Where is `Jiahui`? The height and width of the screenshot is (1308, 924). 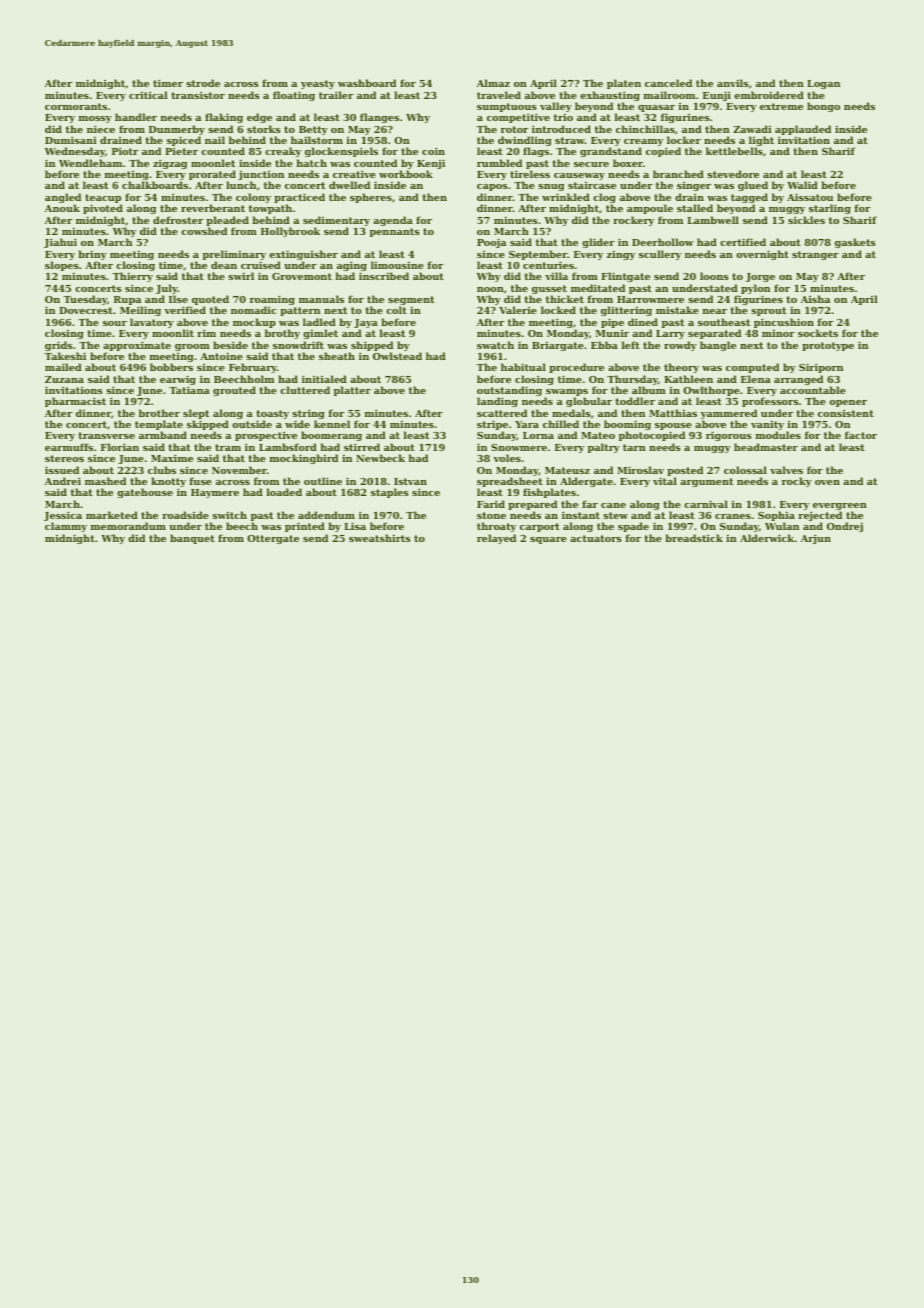 Jiahui is located at coordinates (60, 243).
